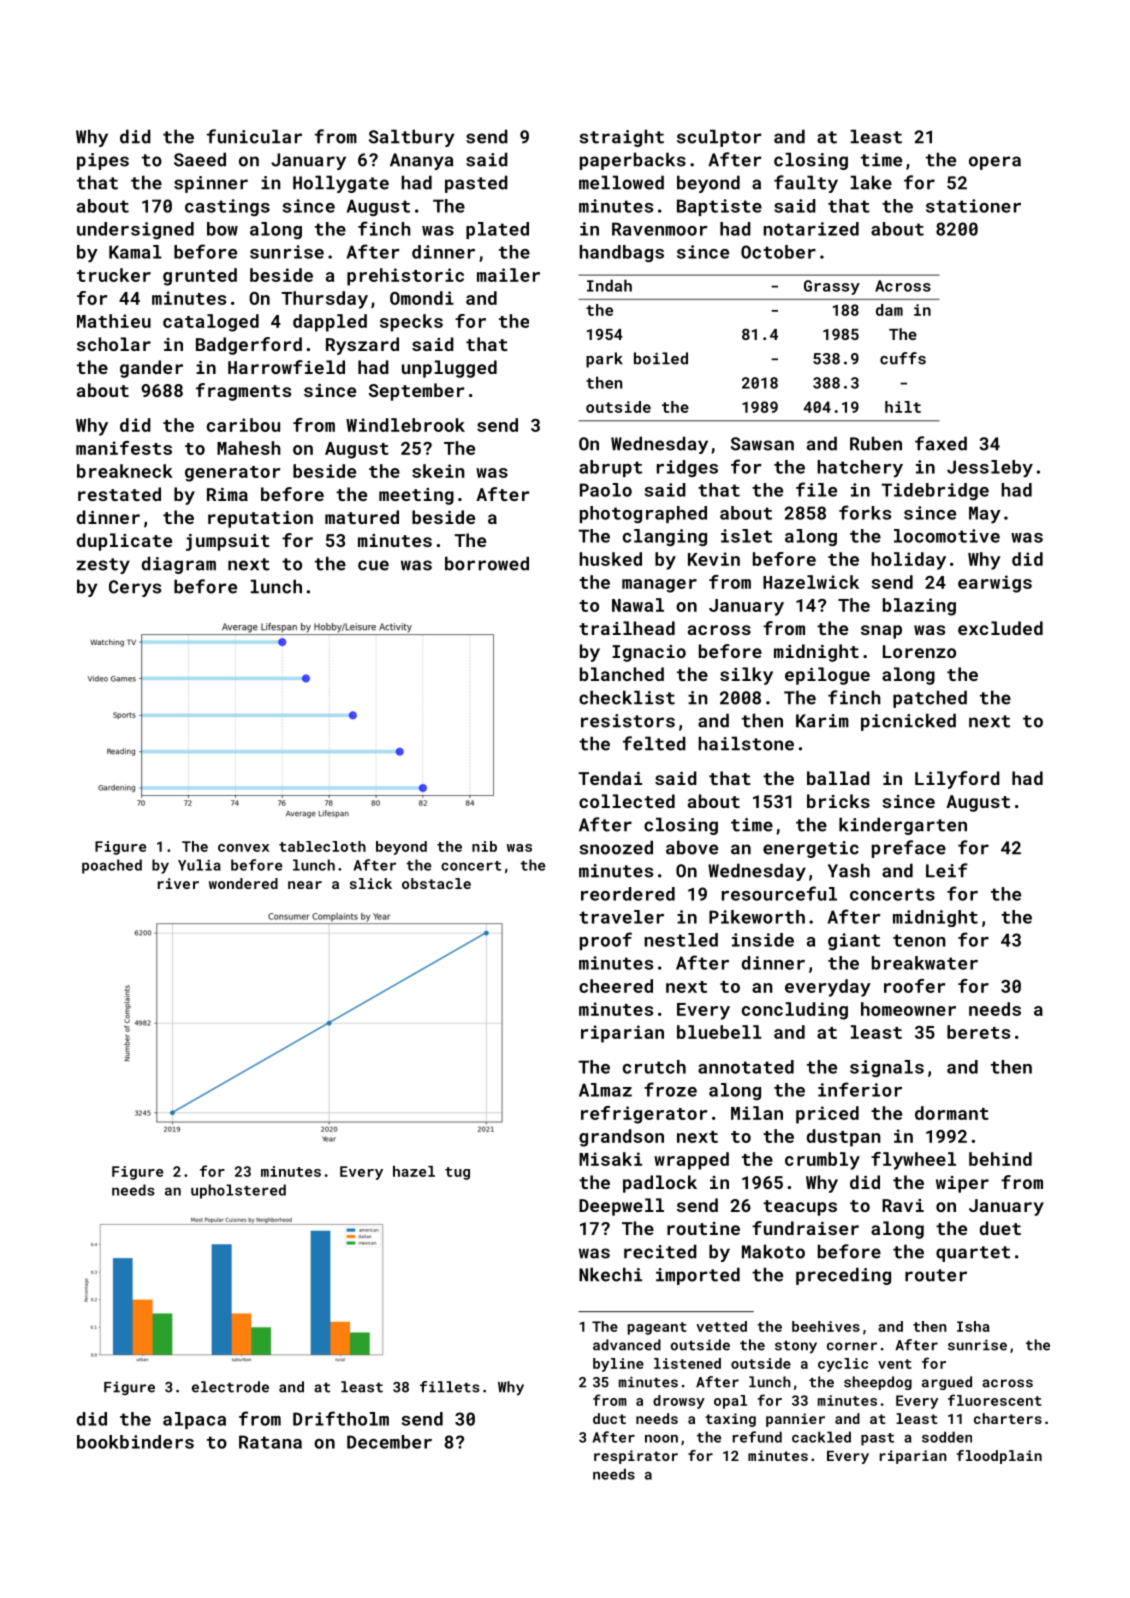 This page has height=1598, width=1130. I want to click on opera, so click(995, 163).
